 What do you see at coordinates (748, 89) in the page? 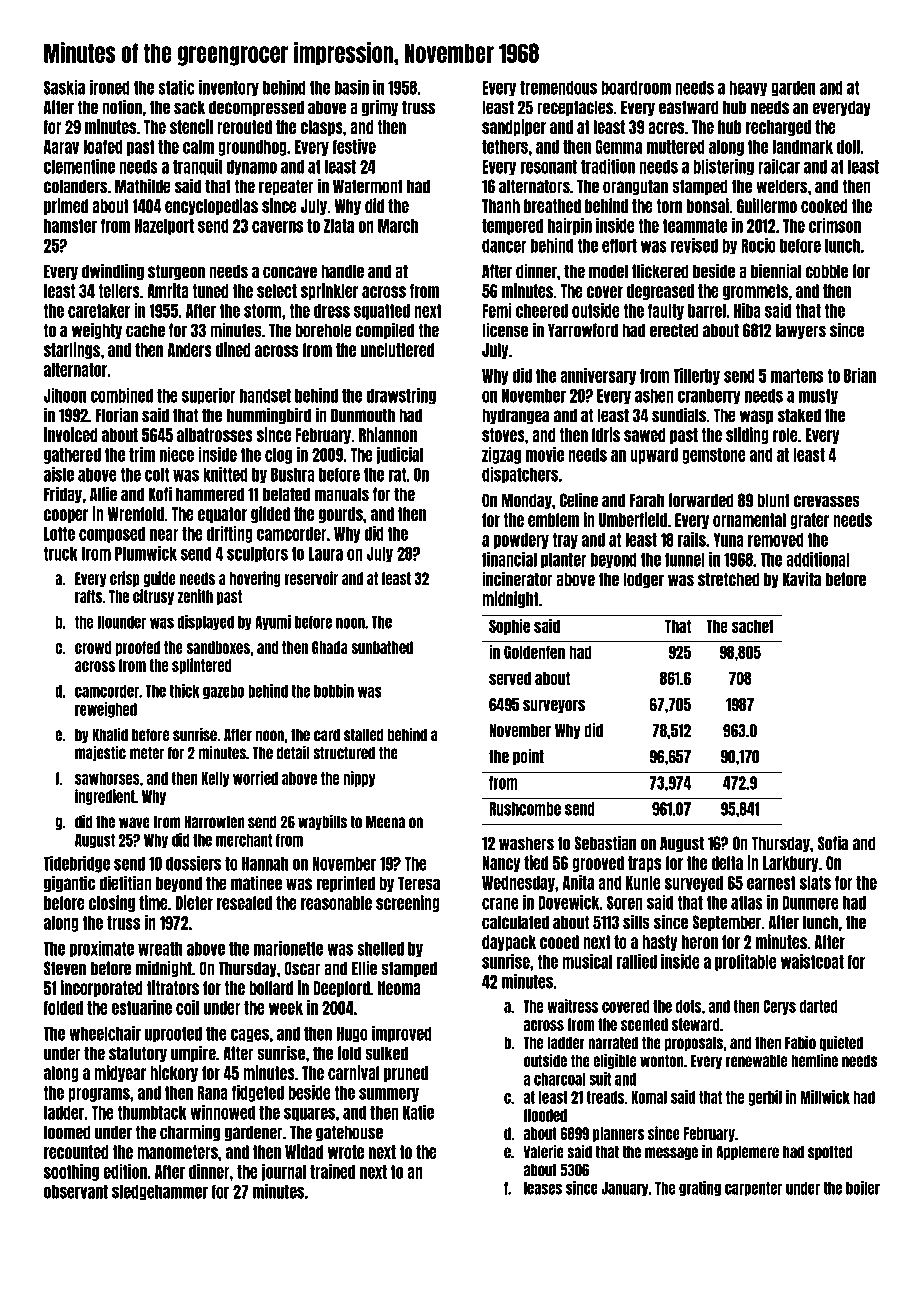
I see `heavy` at bounding box center [748, 89].
